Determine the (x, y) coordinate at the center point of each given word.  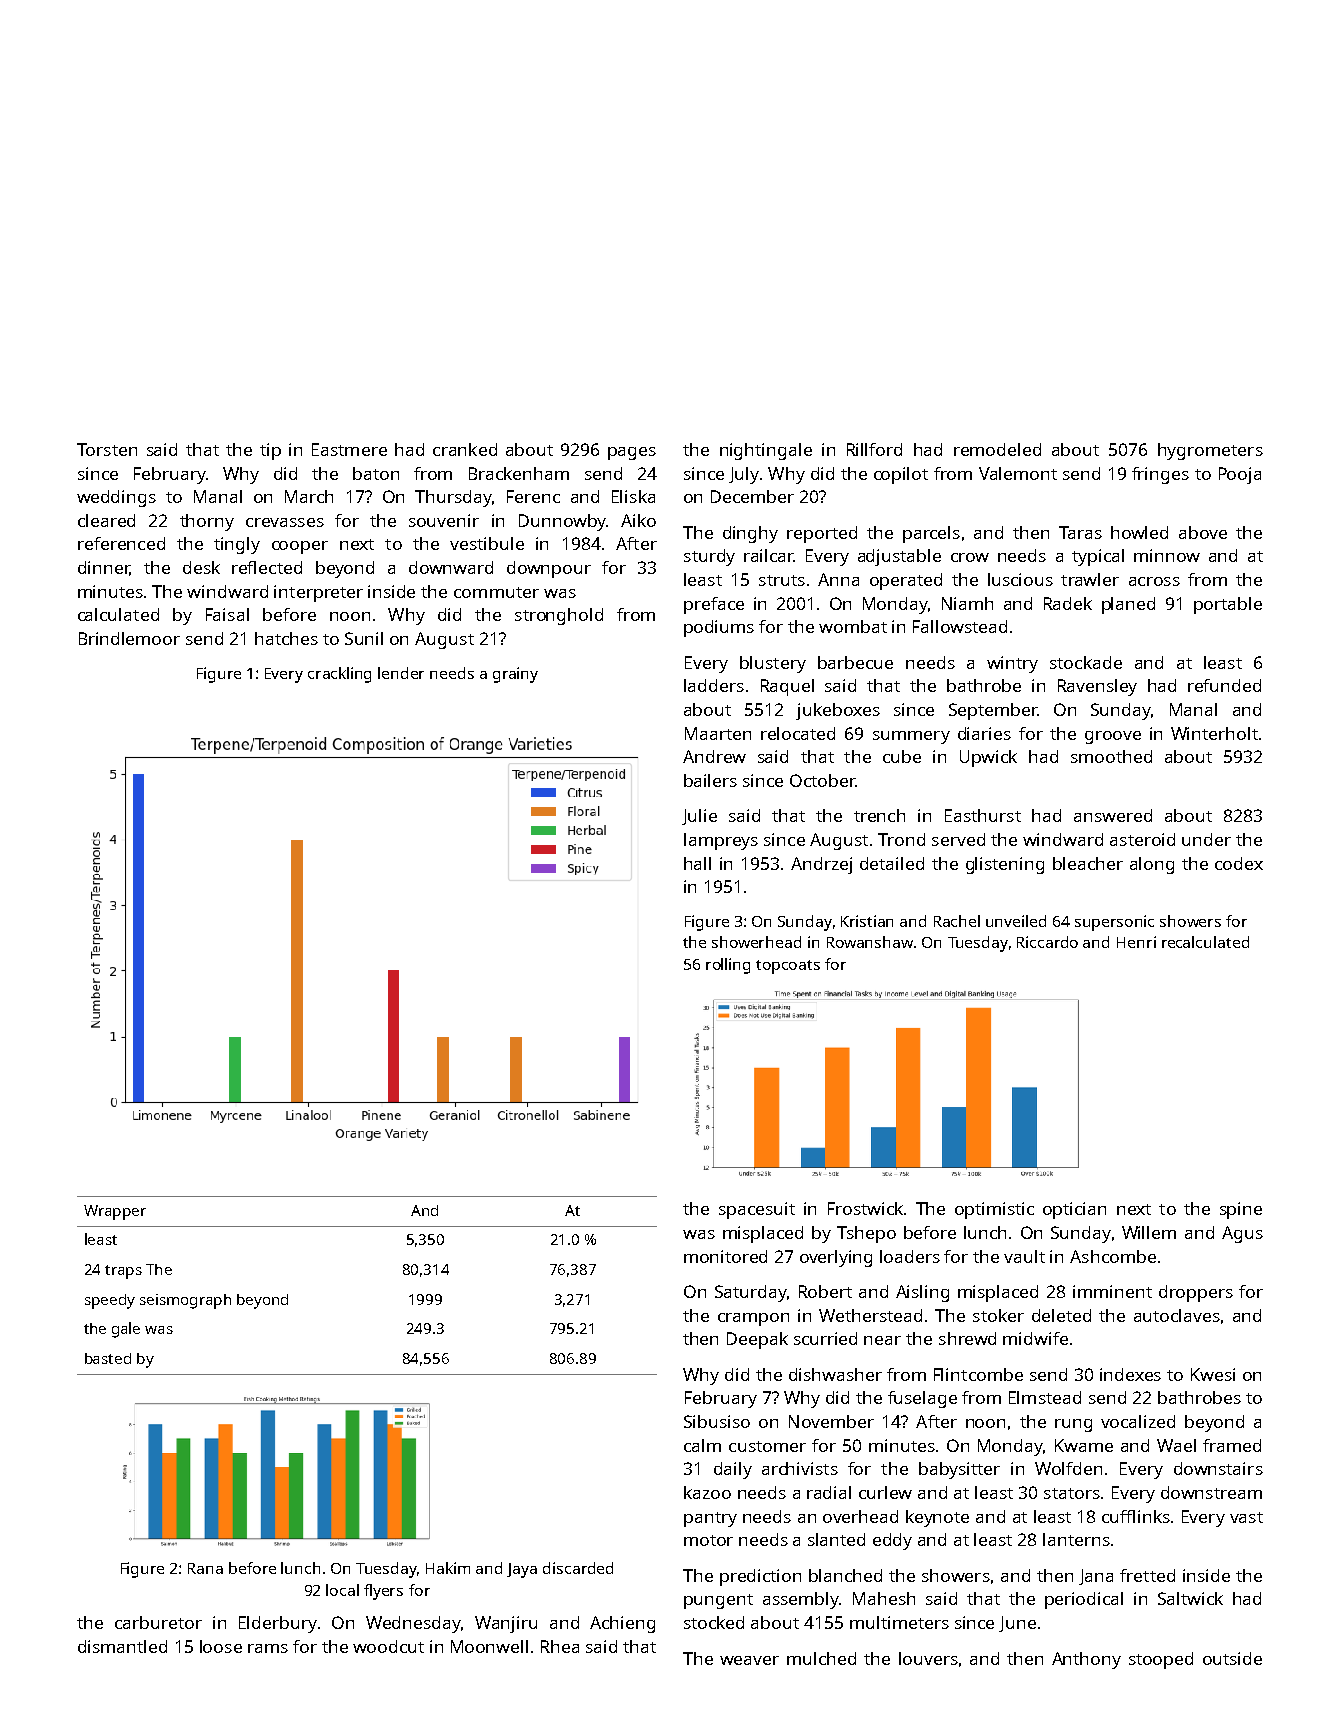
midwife (1035, 1338)
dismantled (122, 1646)
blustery (773, 664)
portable (1228, 605)
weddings (116, 498)
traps (123, 1272)
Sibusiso (717, 1421)
